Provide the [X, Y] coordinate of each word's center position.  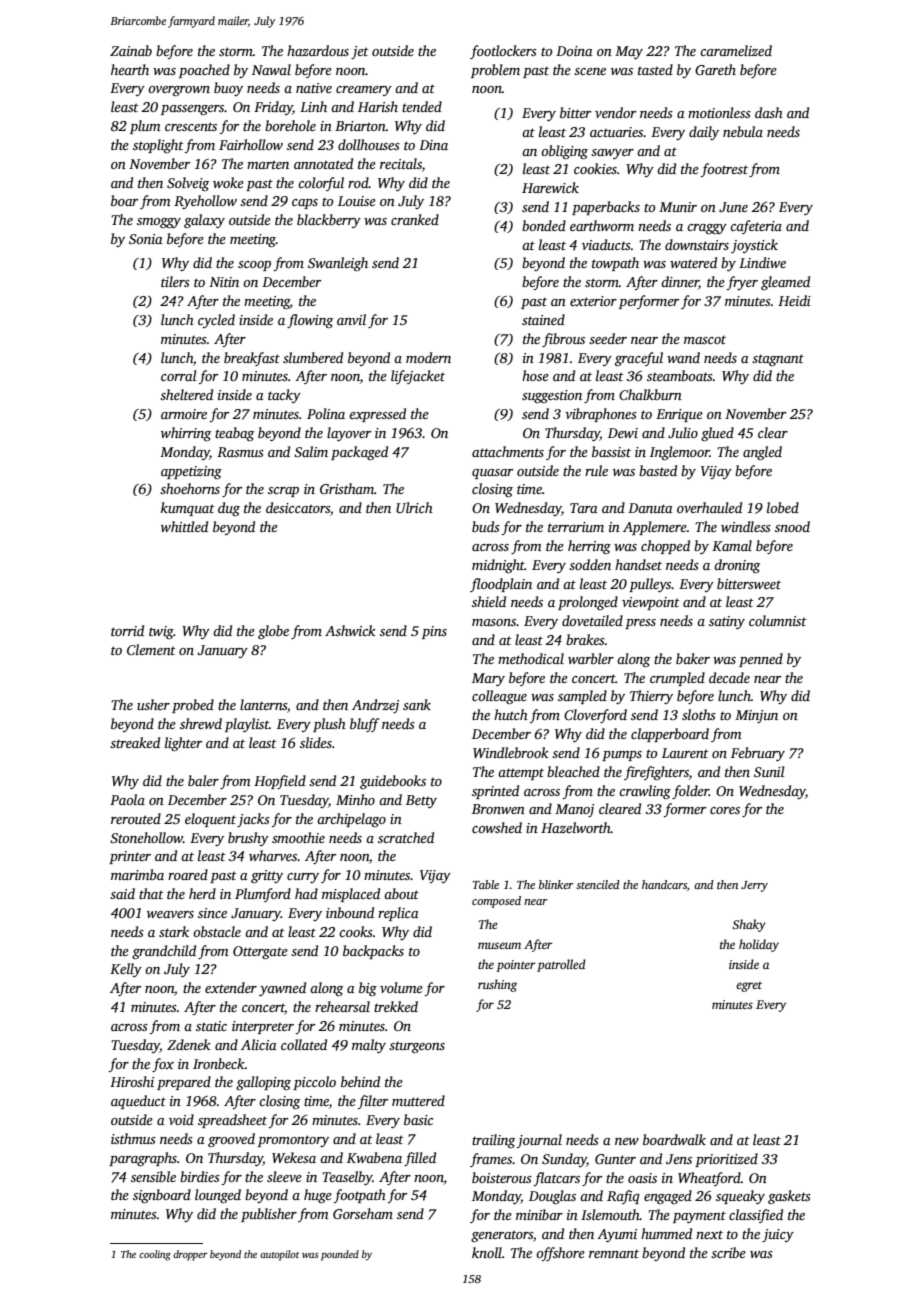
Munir [678, 207]
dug [229, 509]
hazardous [318, 50]
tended [422, 106]
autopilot [279, 1255]
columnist [778, 620]
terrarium [576, 527]
